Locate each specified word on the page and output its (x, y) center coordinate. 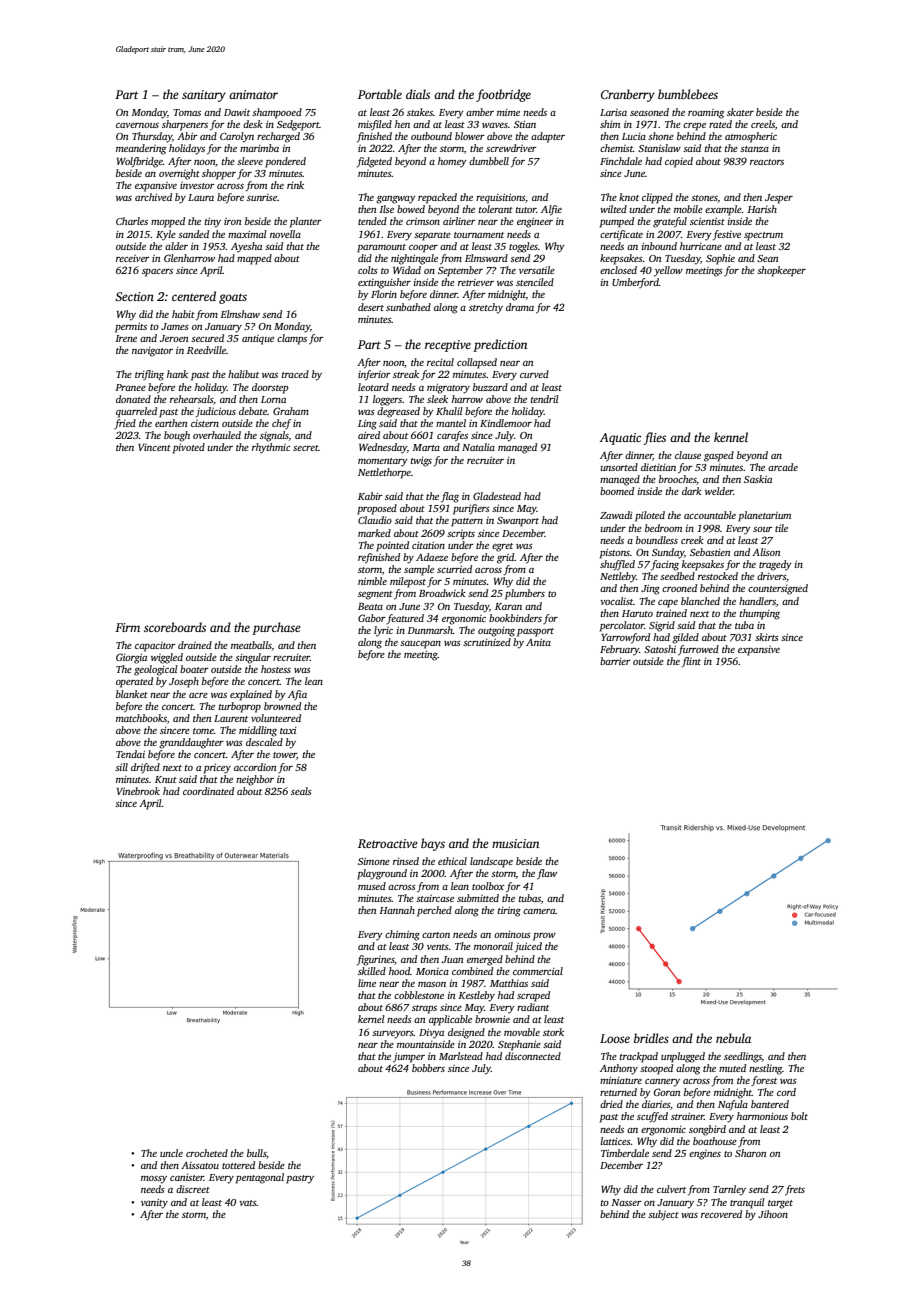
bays (433, 844)
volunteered (276, 718)
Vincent (154, 447)
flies (654, 438)
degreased (398, 412)
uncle (171, 1153)
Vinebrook (138, 791)
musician (515, 843)
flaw (547, 874)
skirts (767, 637)
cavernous (137, 125)
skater (740, 112)
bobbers (428, 1068)
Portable (380, 94)
